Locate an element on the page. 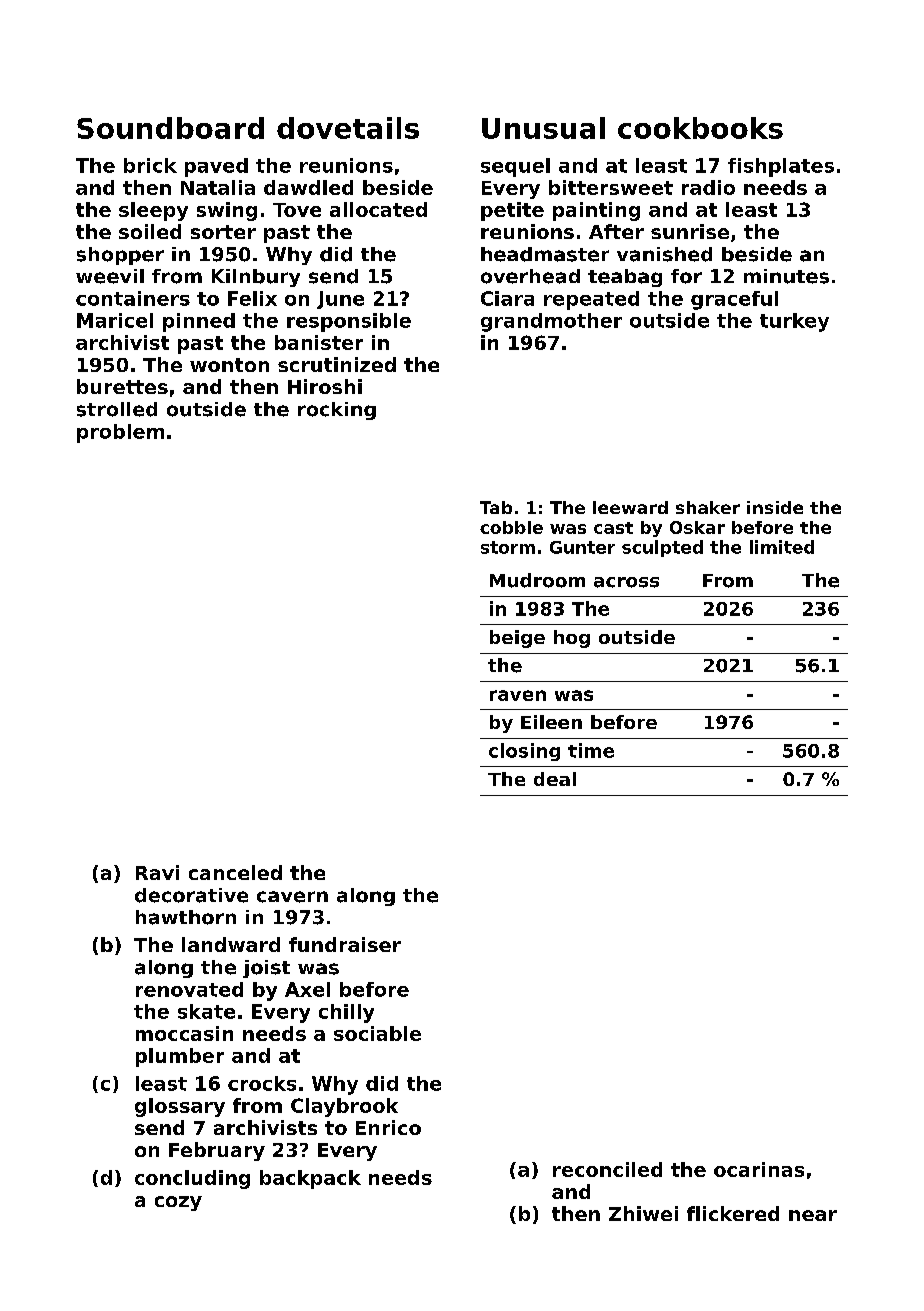 The image size is (924, 1311). responsible is located at coordinates (349, 322).
